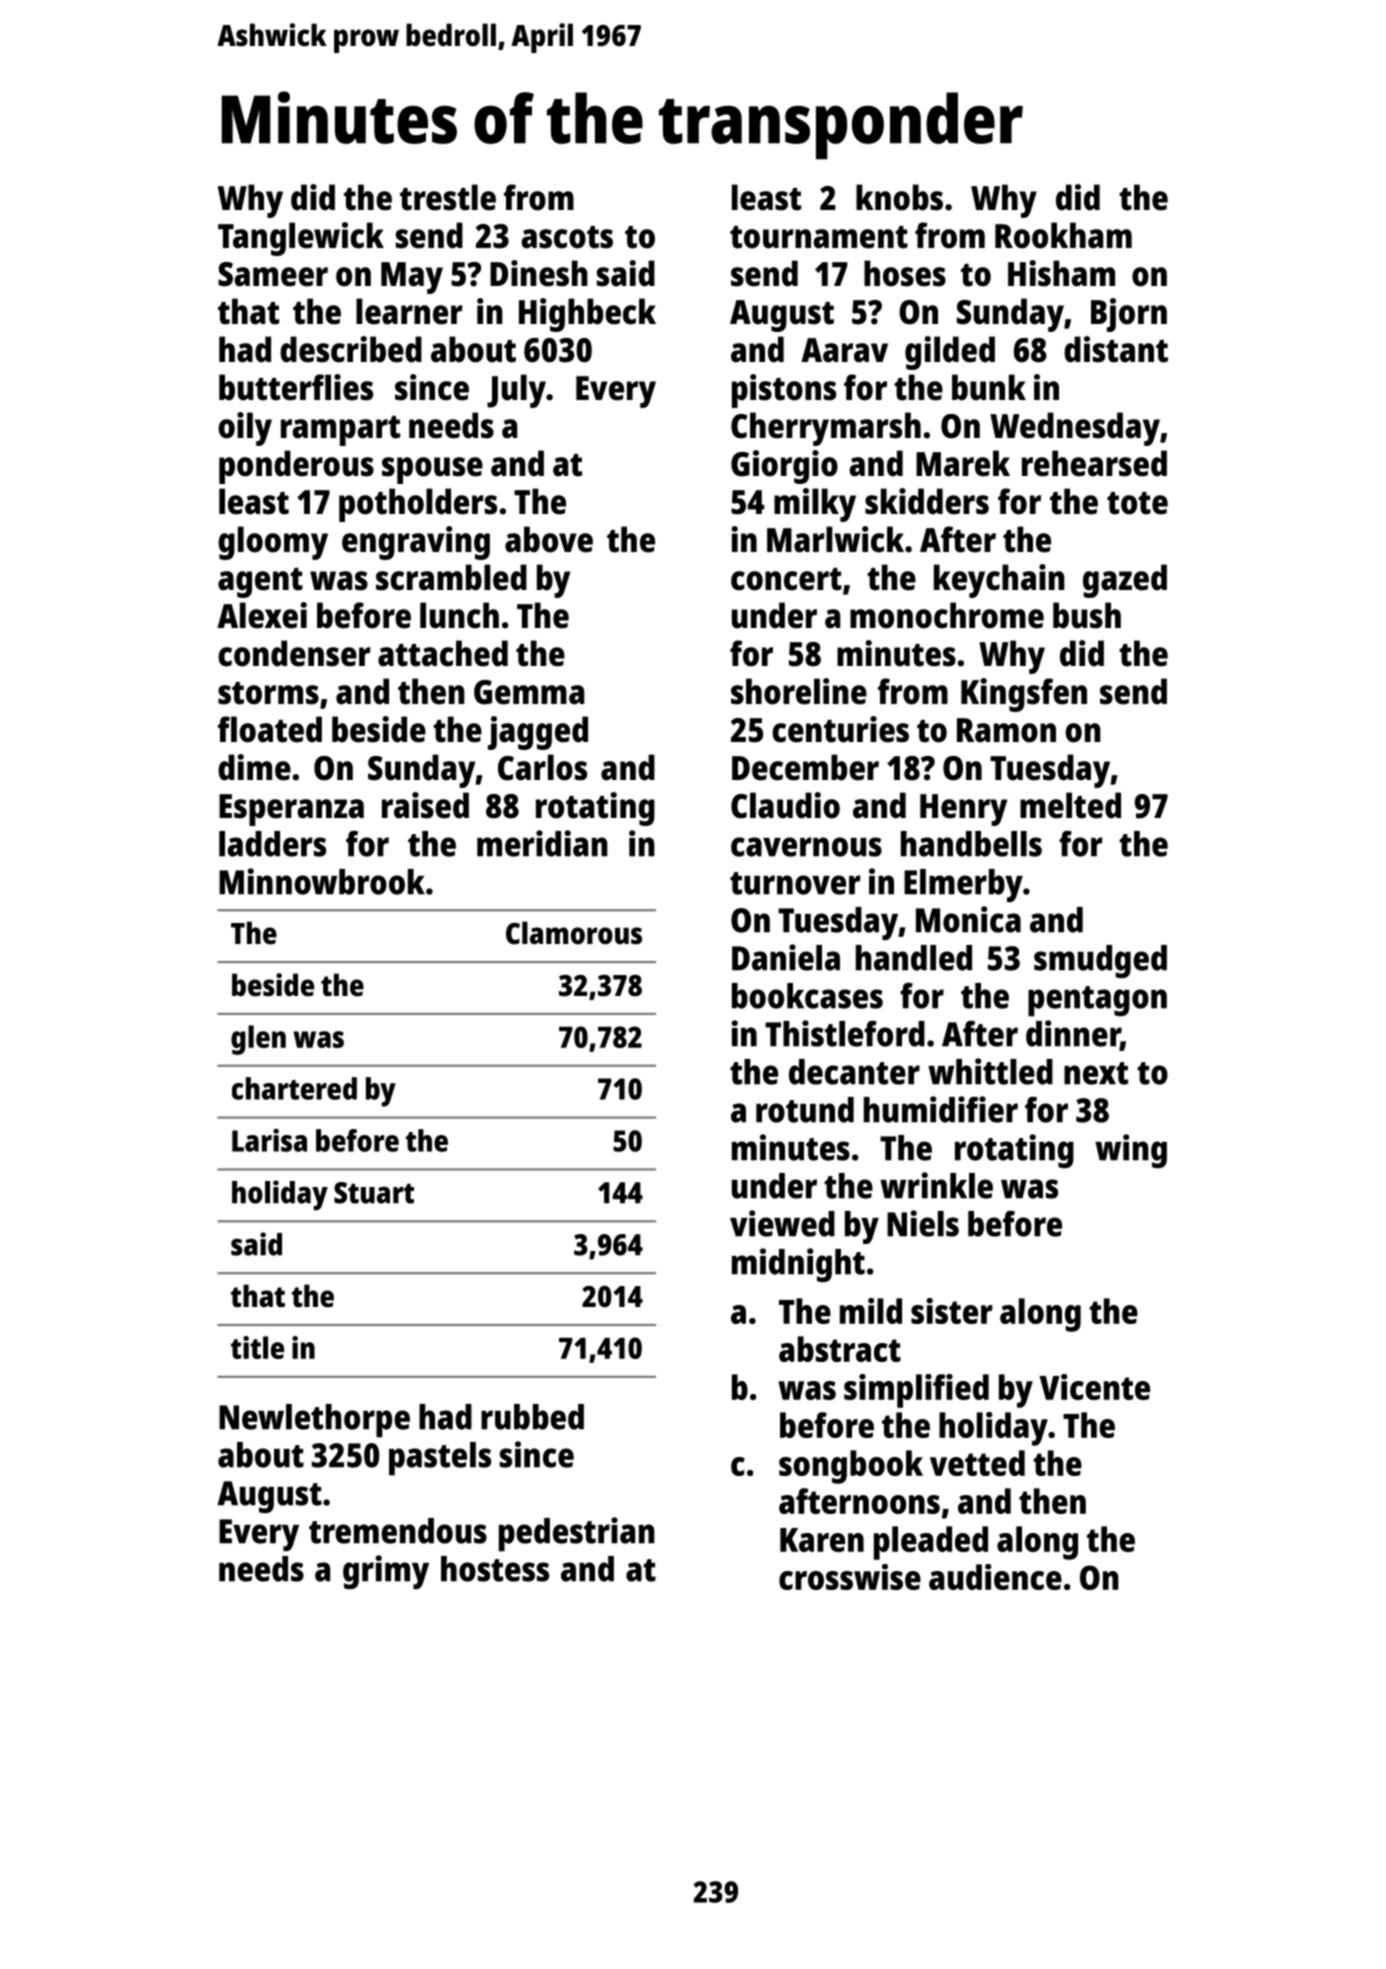 The image size is (1386, 1969). Describe the element at coordinates (1094, 463) in the screenshot. I see `rehearsed` at that location.
